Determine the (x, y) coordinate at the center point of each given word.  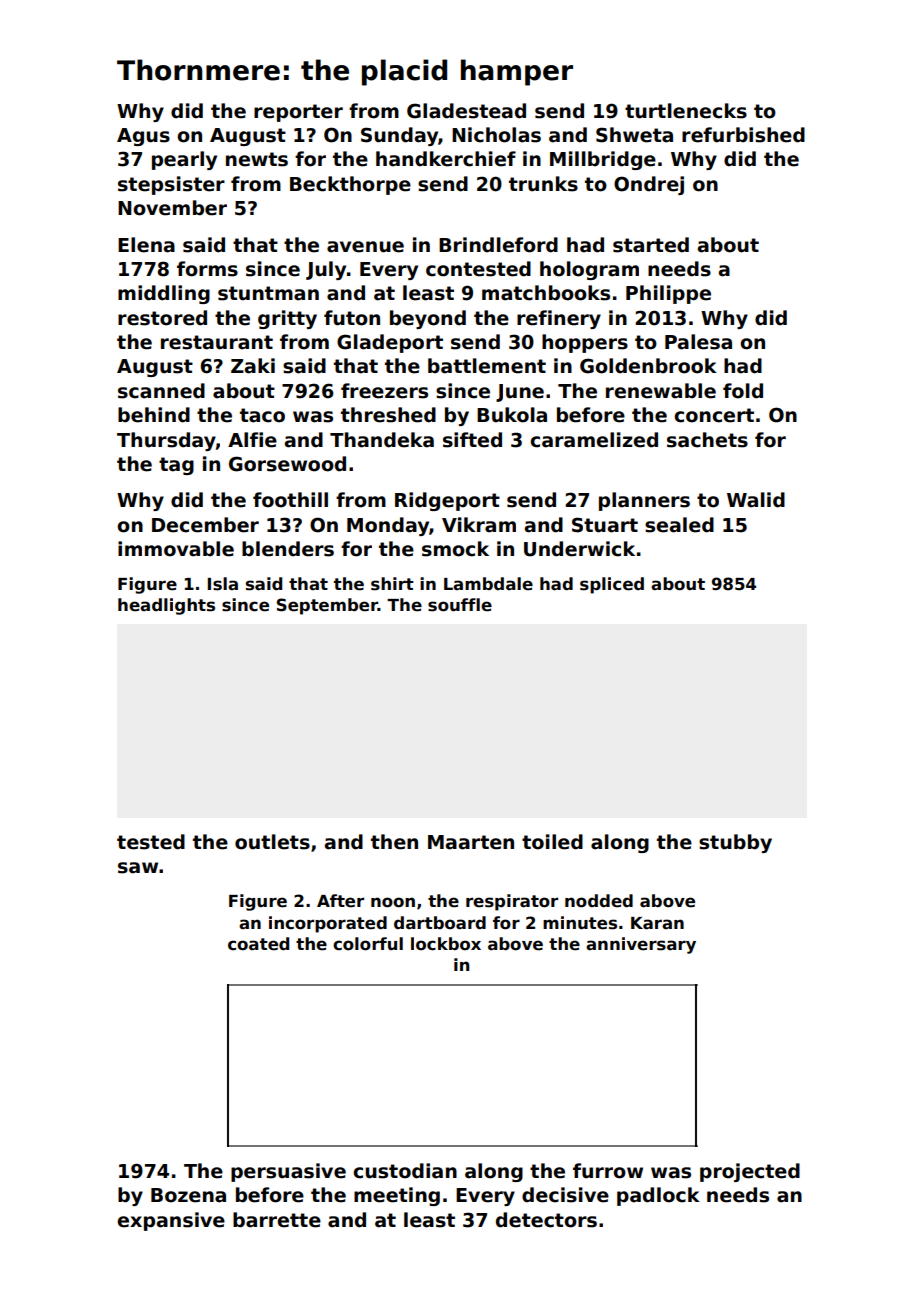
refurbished (743, 135)
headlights (166, 606)
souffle (460, 605)
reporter (298, 113)
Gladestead (466, 111)
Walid (756, 500)
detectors (546, 1220)
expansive (171, 1221)
